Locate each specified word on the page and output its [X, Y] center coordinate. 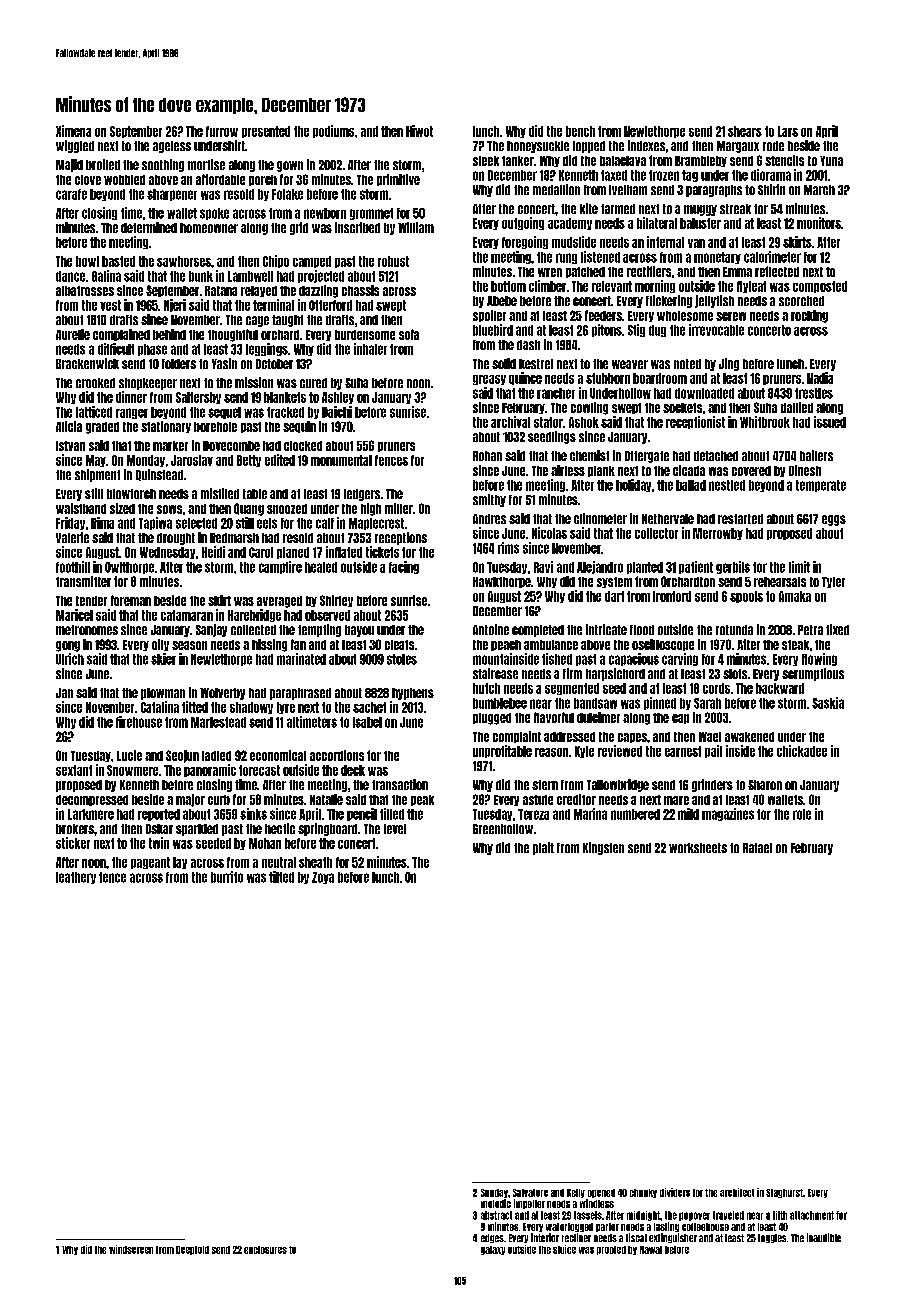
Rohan [487, 456]
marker [170, 446]
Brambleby [701, 161]
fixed [837, 629]
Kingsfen [603, 848]
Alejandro [600, 567]
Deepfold [192, 1250]
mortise [206, 164]
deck [353, 770]
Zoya [323, 878]
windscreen [131, 1249]
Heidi [213, 552]
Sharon [765, 785]
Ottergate [647, 457]
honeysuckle [538, 147]
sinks [253, 814]
